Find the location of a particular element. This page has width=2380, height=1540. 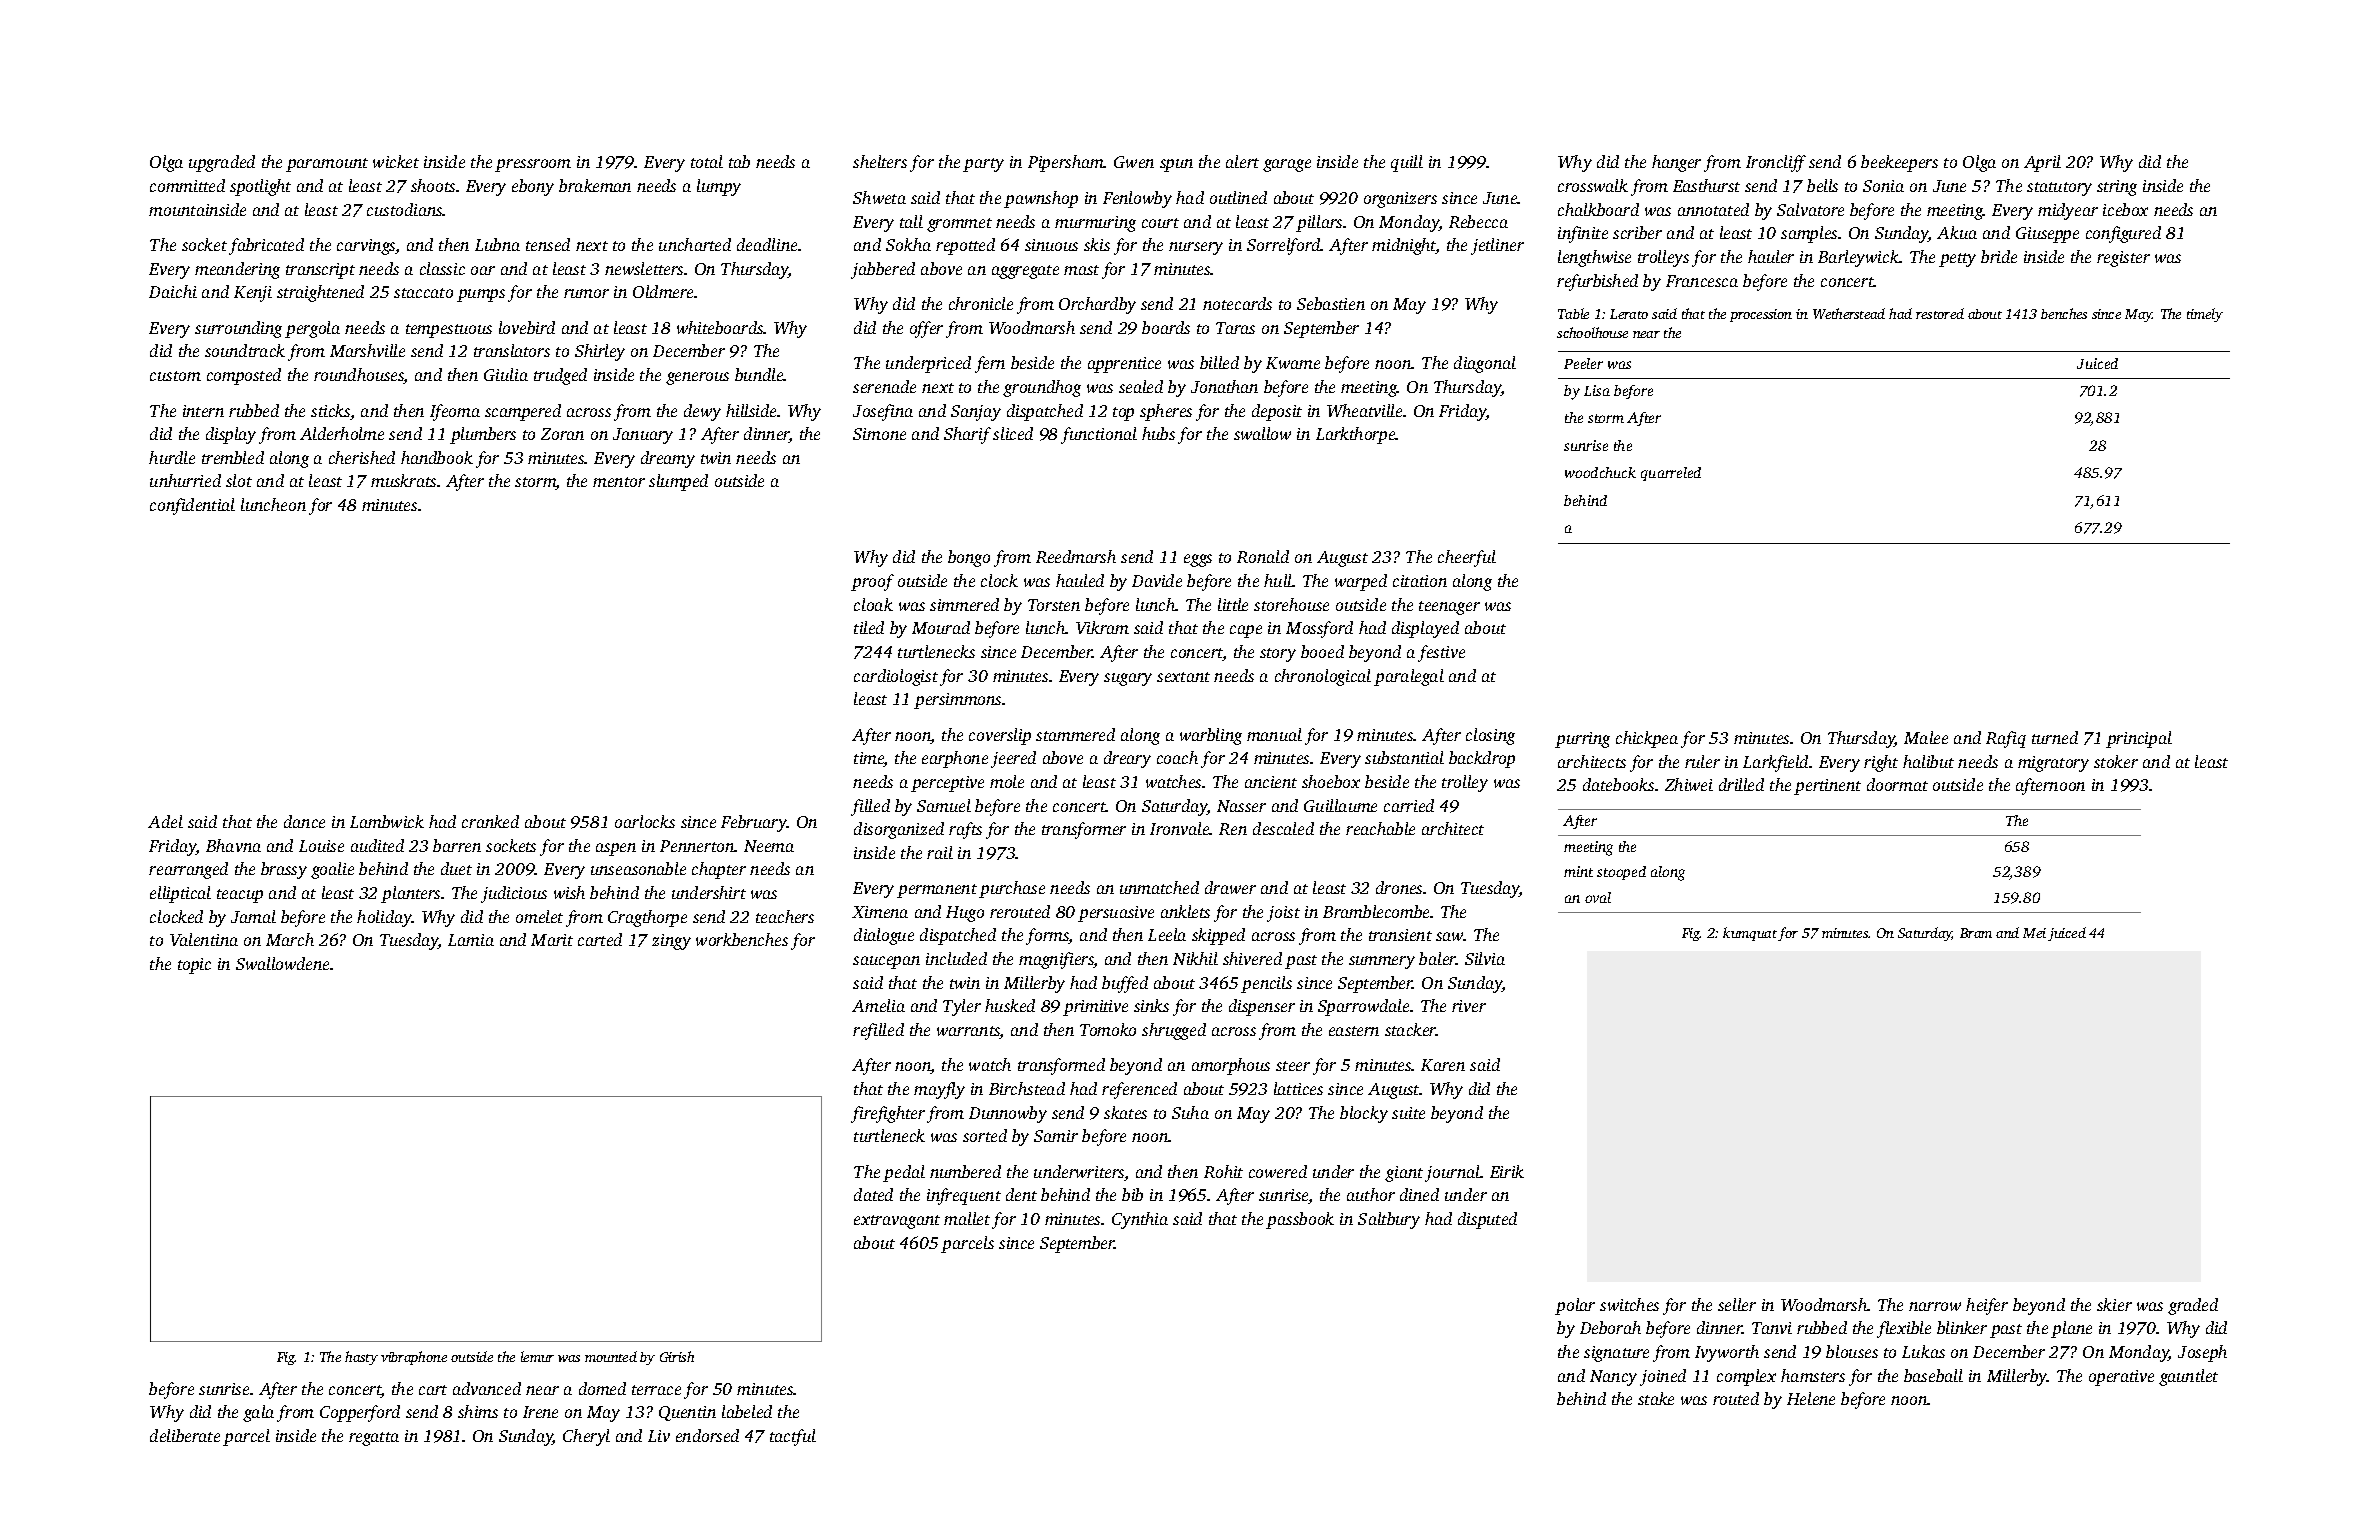

fern is located at coordinates (990, 364).
